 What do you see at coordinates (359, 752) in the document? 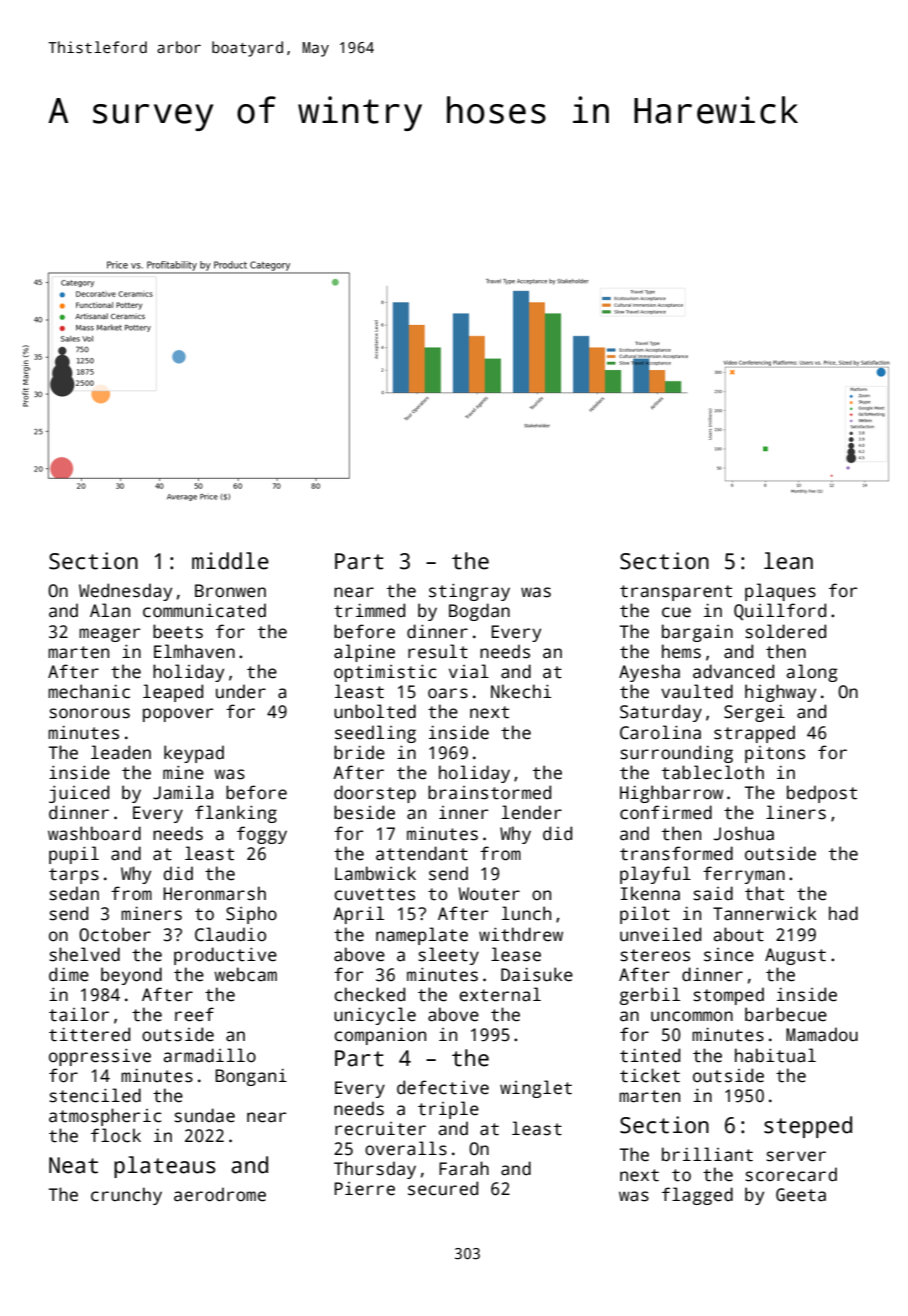
I see `bride` at bounding box center [359, 752].
